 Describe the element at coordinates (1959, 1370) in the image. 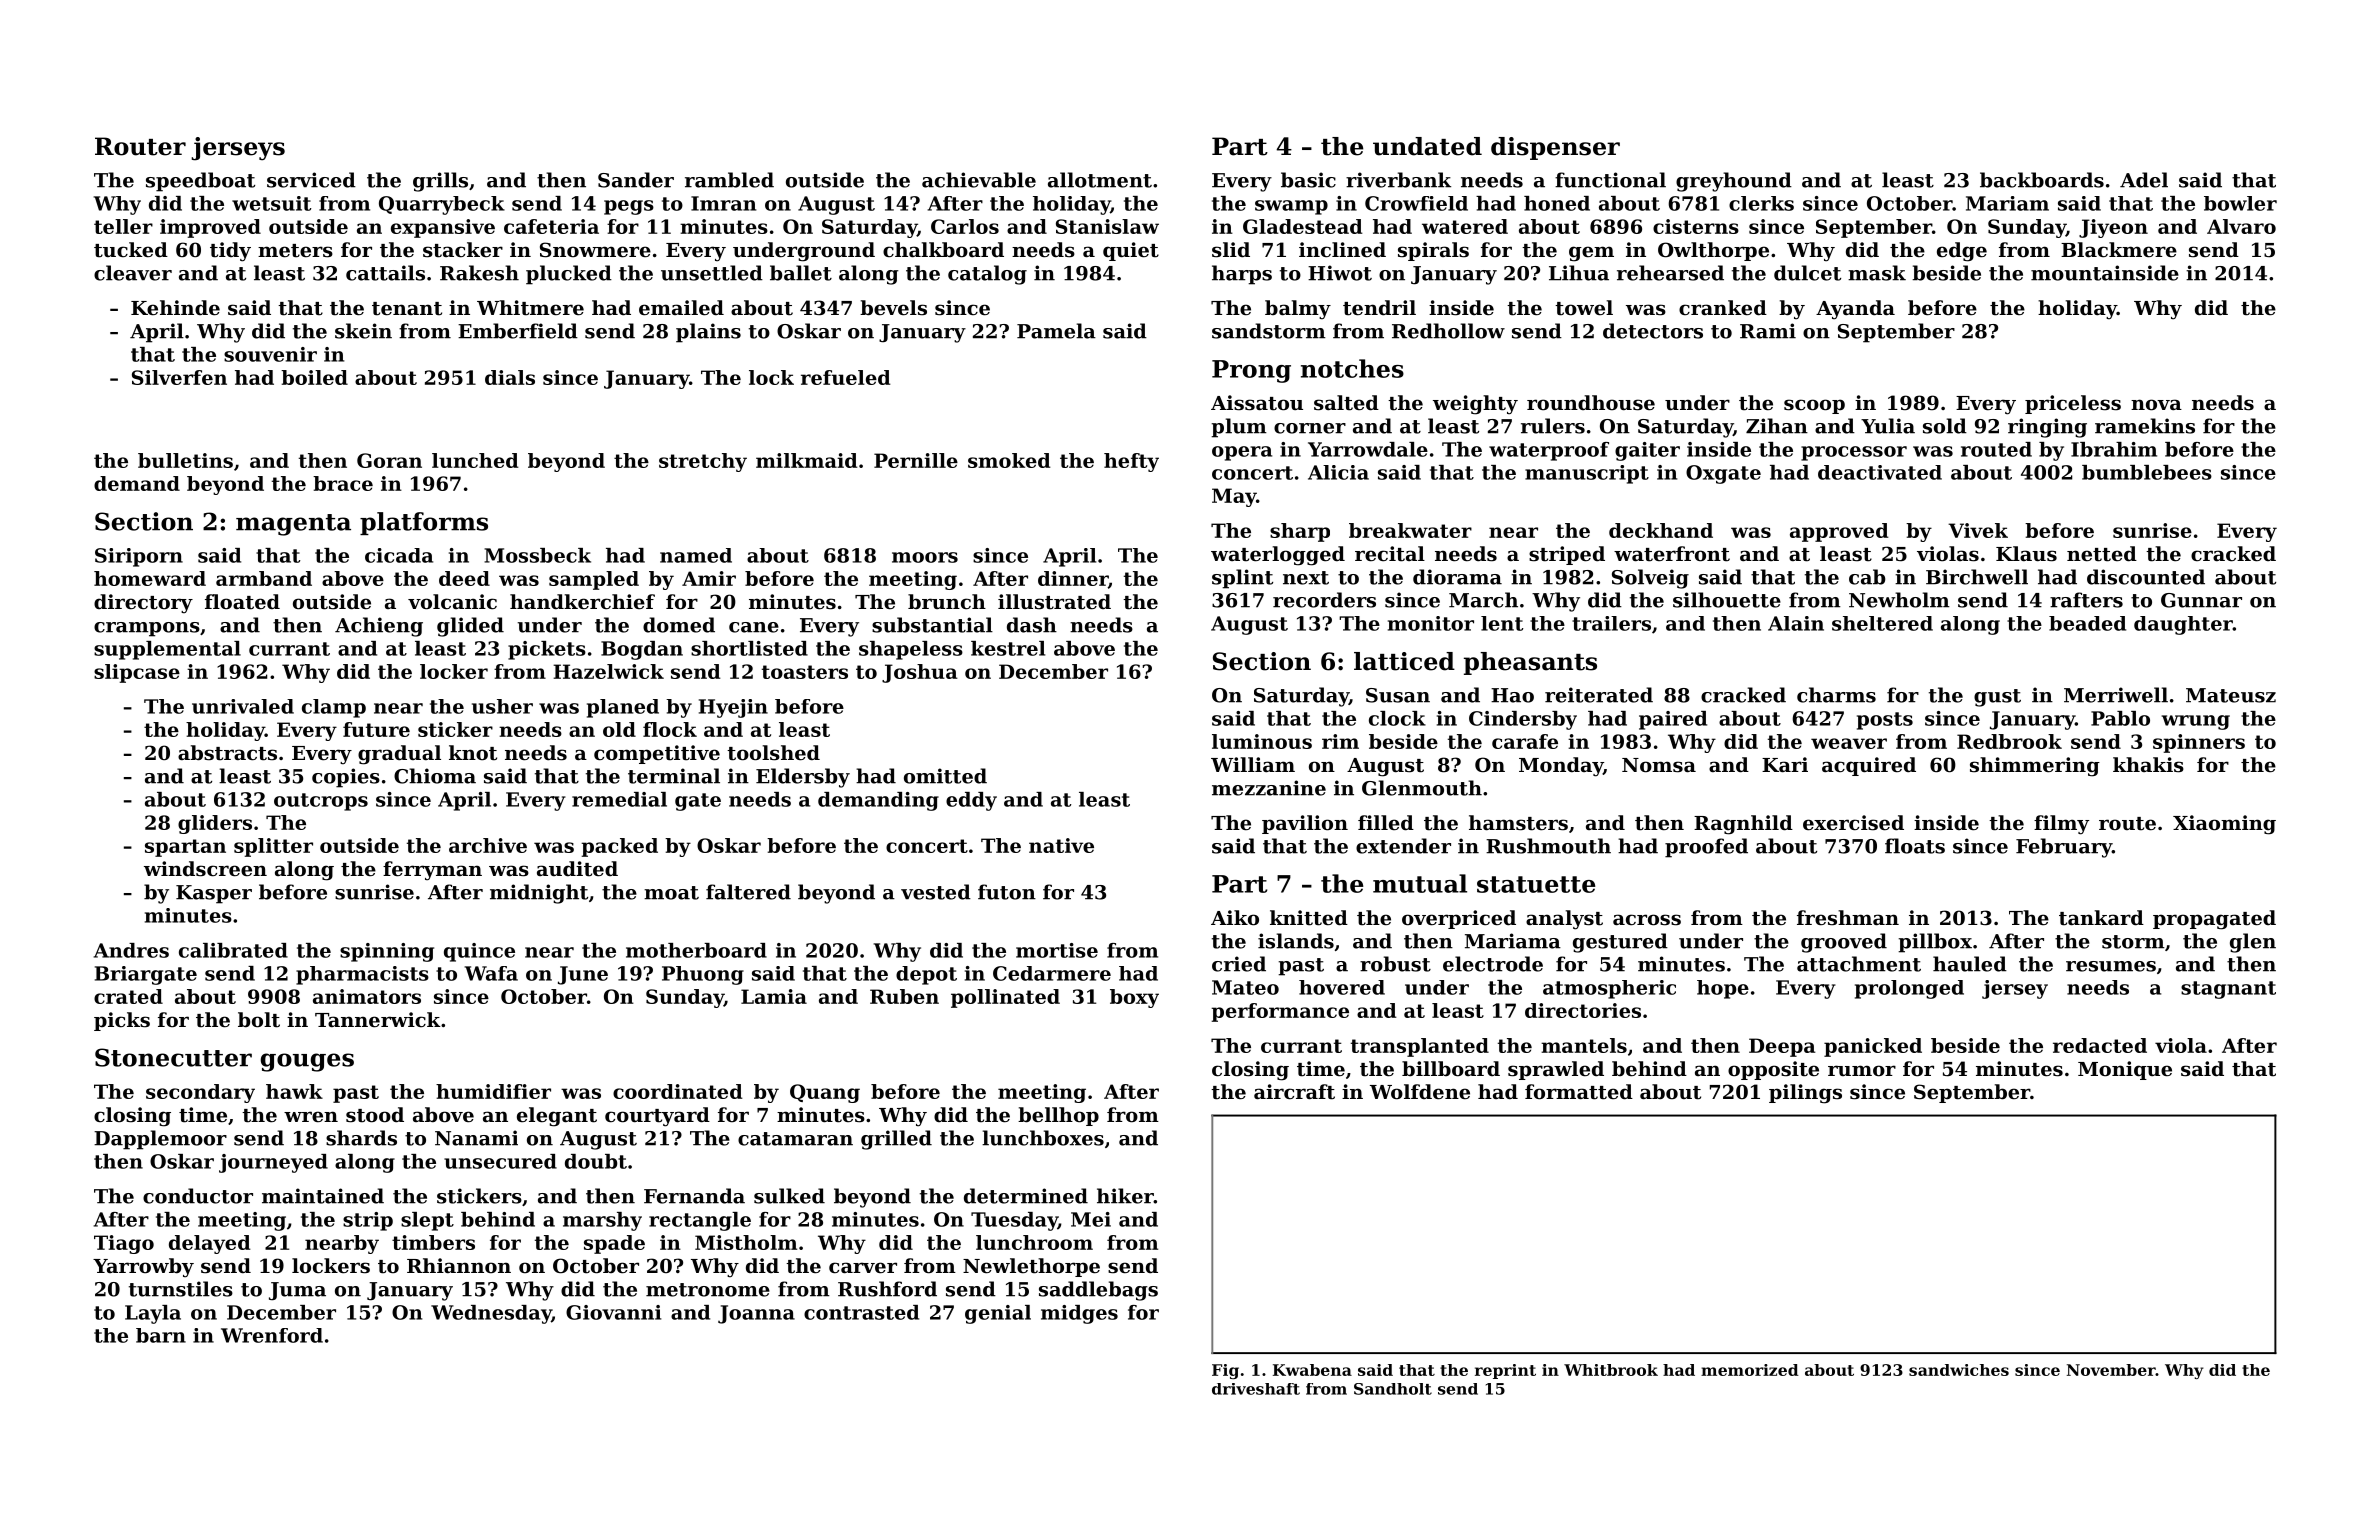

I see `sandwiches` at that location.
